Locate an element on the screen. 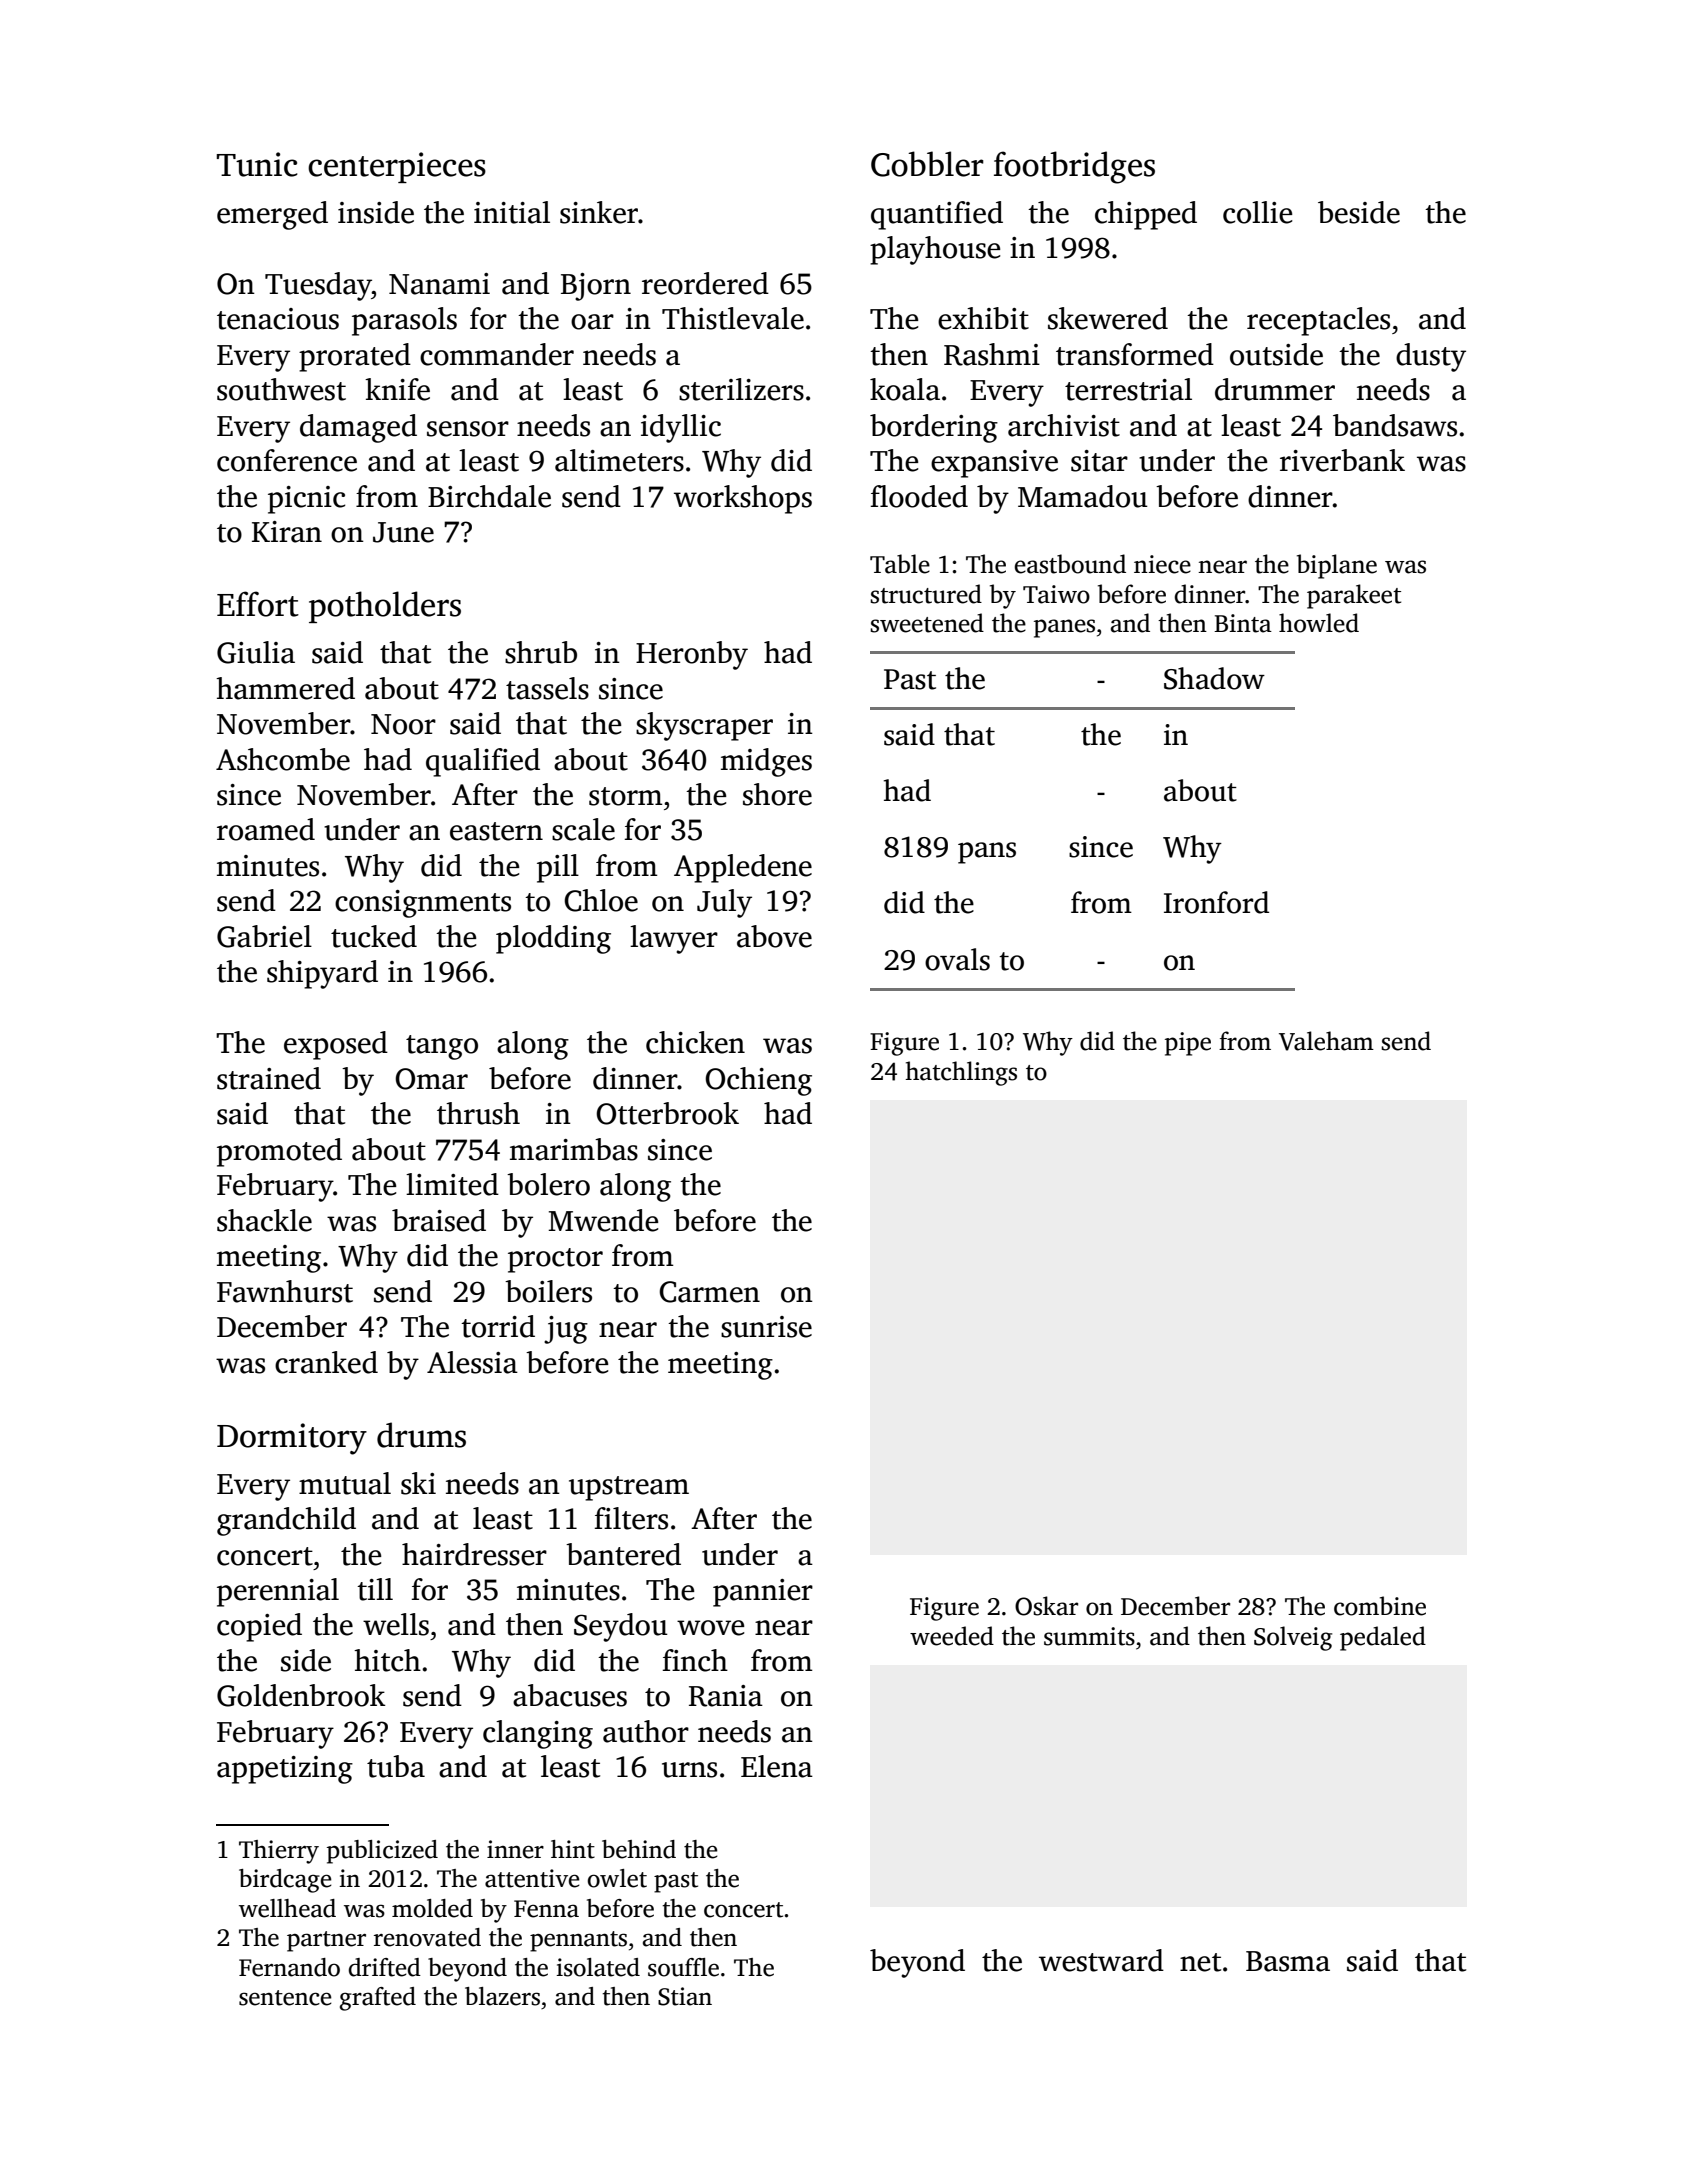  weeded is located at coordinates (952, 1636).
